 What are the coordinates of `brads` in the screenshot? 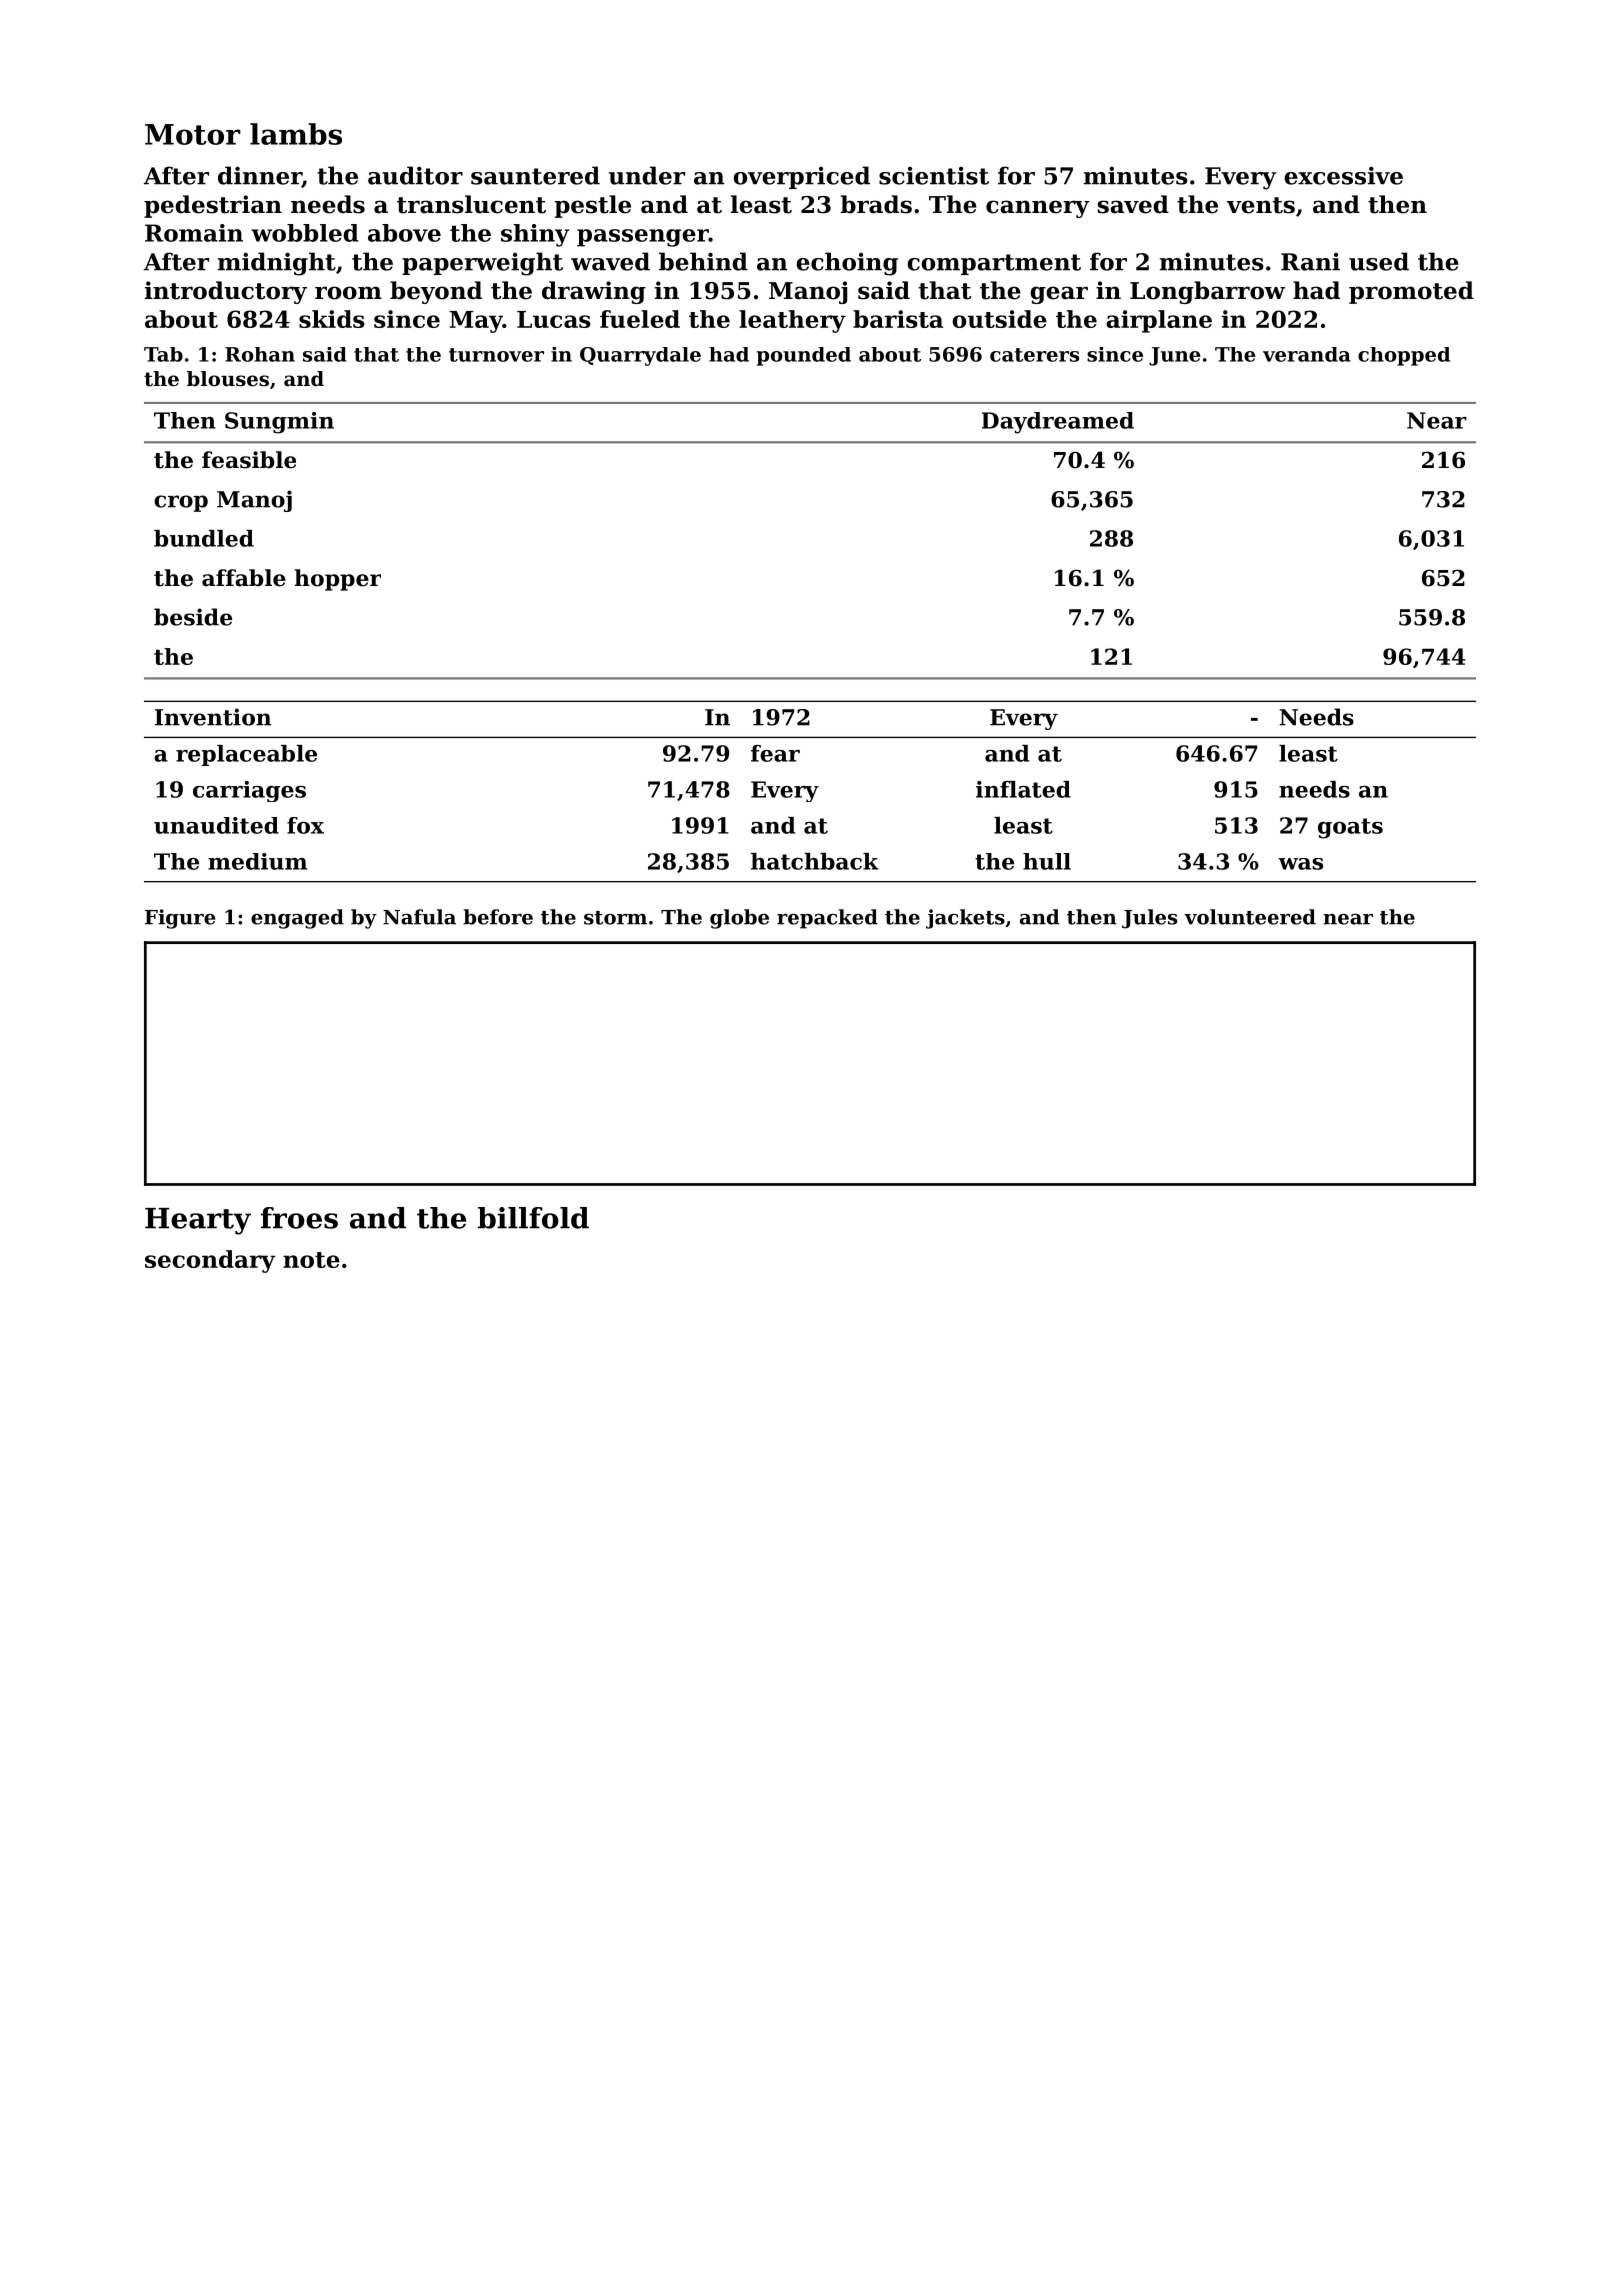 It's located at (876, 204).
